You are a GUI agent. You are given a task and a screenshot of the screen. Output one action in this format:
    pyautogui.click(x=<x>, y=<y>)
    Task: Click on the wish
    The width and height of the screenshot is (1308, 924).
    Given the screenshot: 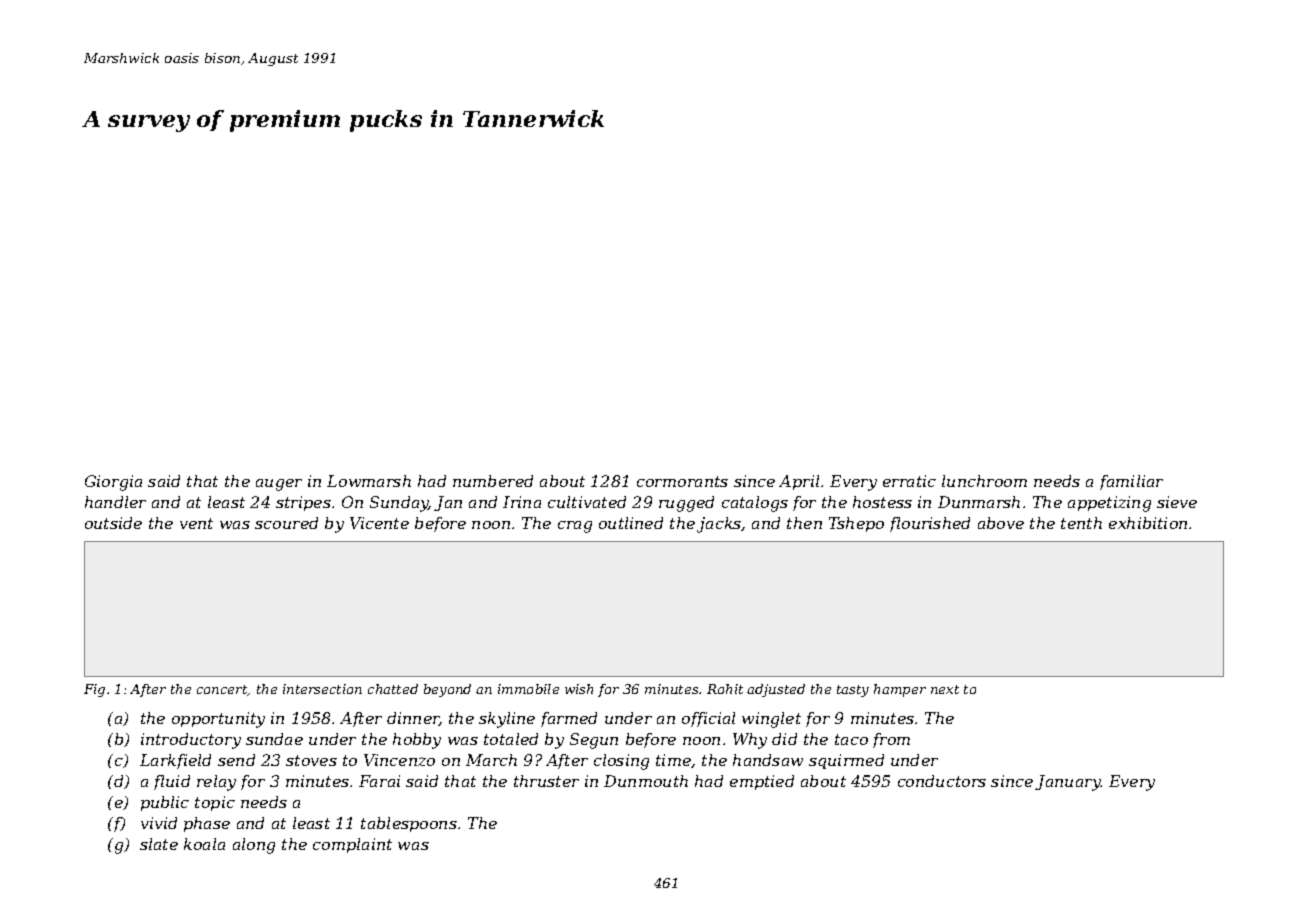 What is the action you would take?
    pyautogui.click(x=579, y=689)
